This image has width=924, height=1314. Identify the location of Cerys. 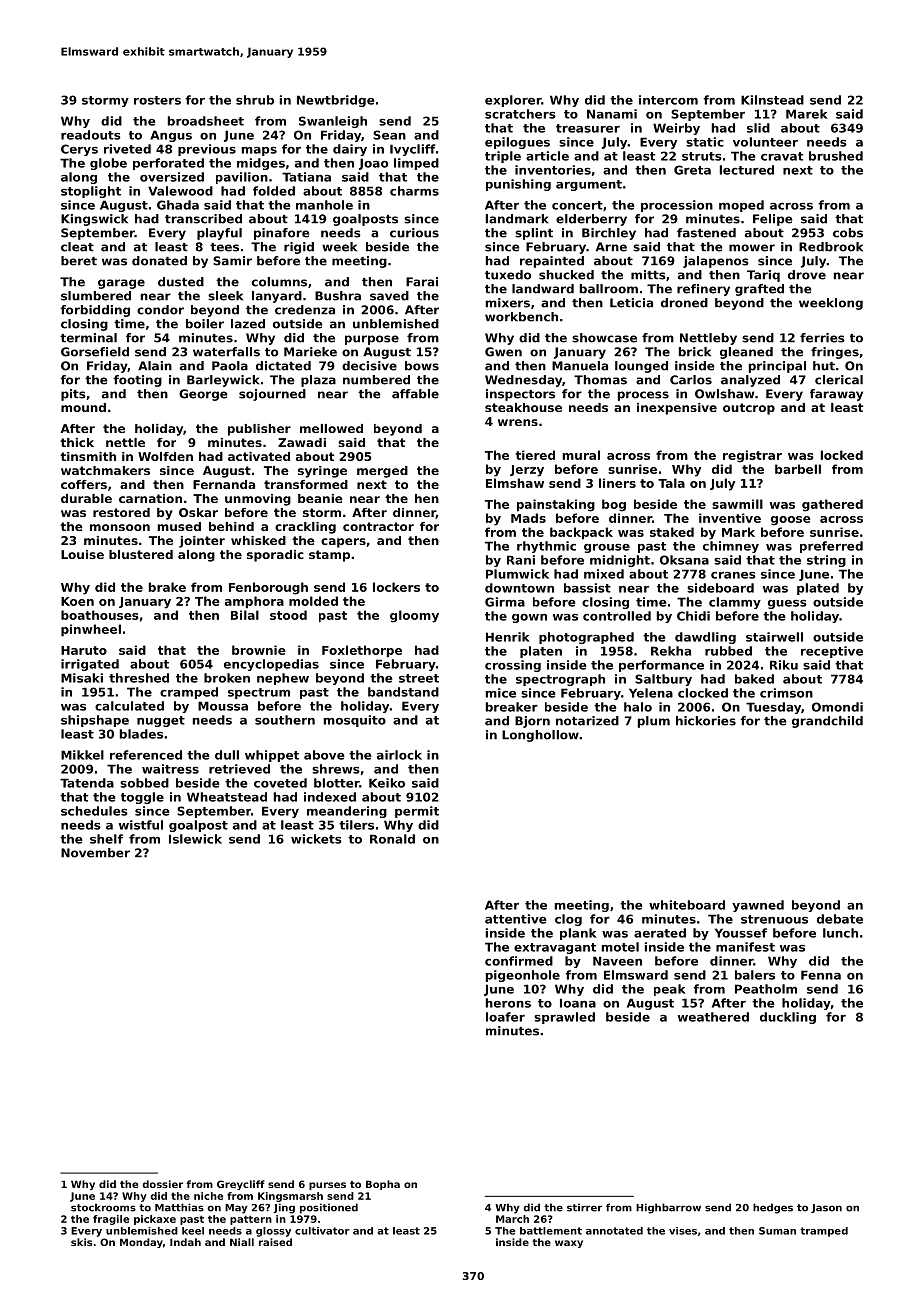
(79, 150).
